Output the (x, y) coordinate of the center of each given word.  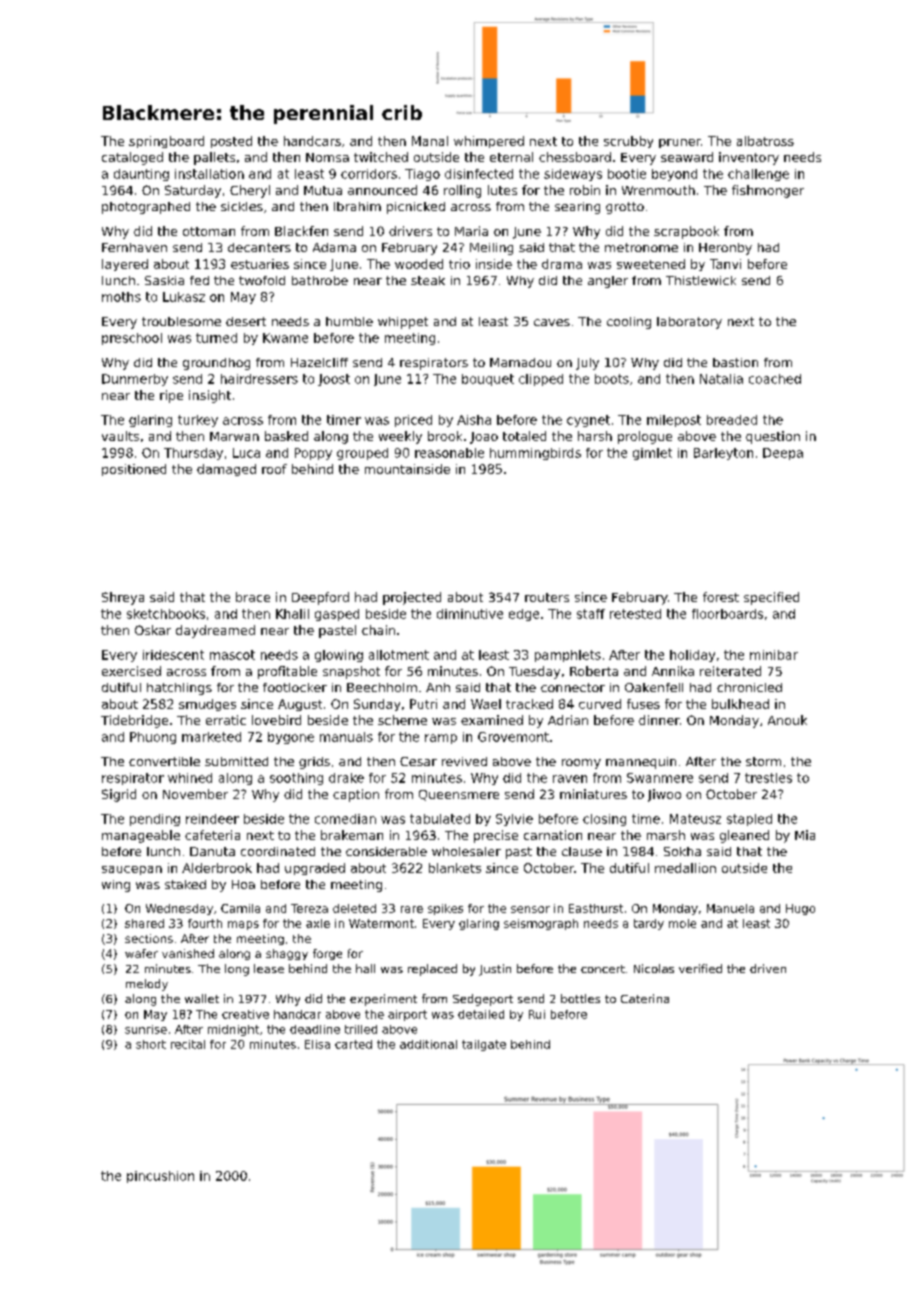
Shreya (123, 598)
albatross (765, 141)
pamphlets (568, 656)
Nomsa (327, 157)
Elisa (317, 1044)
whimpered (489, 142)
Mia (805, 835)
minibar (774, 655)
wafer (141, 953)
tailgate (484, 1045)
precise (496, 836)
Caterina (645, 998)
